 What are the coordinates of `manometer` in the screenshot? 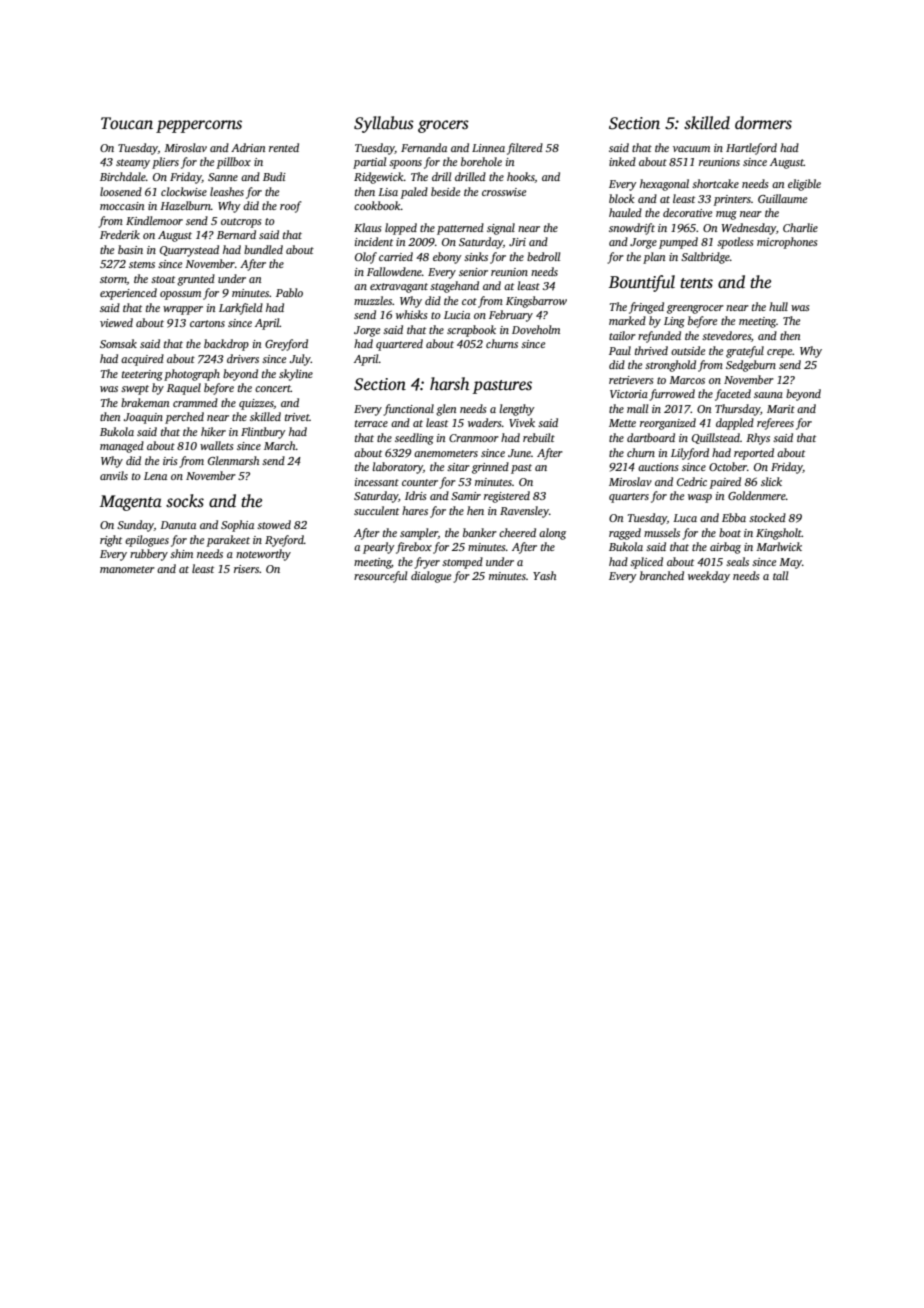 It's located at (127, 569).
